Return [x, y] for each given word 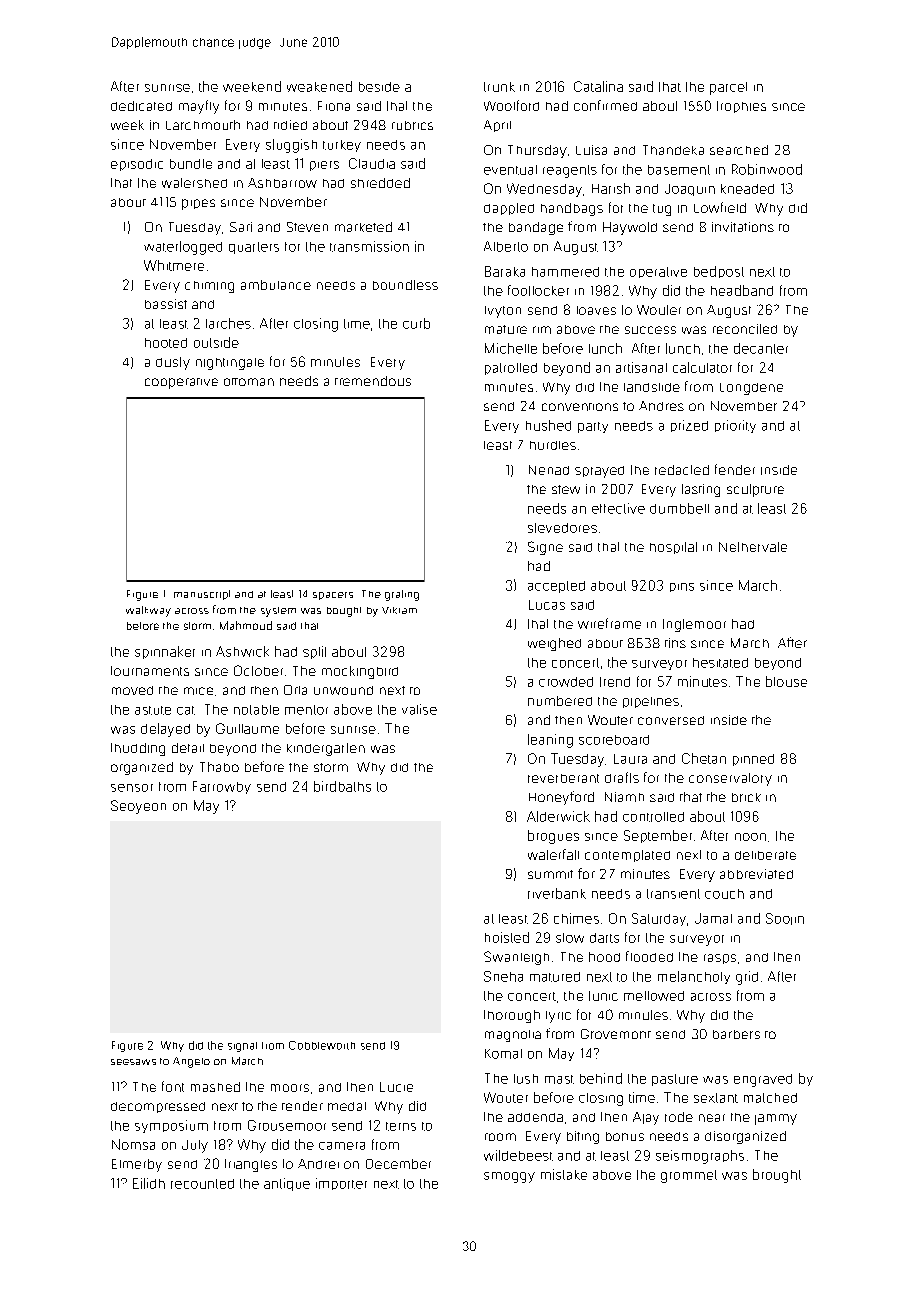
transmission [369, 246]
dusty [173, 363]
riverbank [557, 893]
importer [341, 1184]
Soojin [785, 919]
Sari [241, 227]
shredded [380, 183]
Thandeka [673, 150]
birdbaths [342, 786]
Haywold [630, 228]
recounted [202, 1184]
